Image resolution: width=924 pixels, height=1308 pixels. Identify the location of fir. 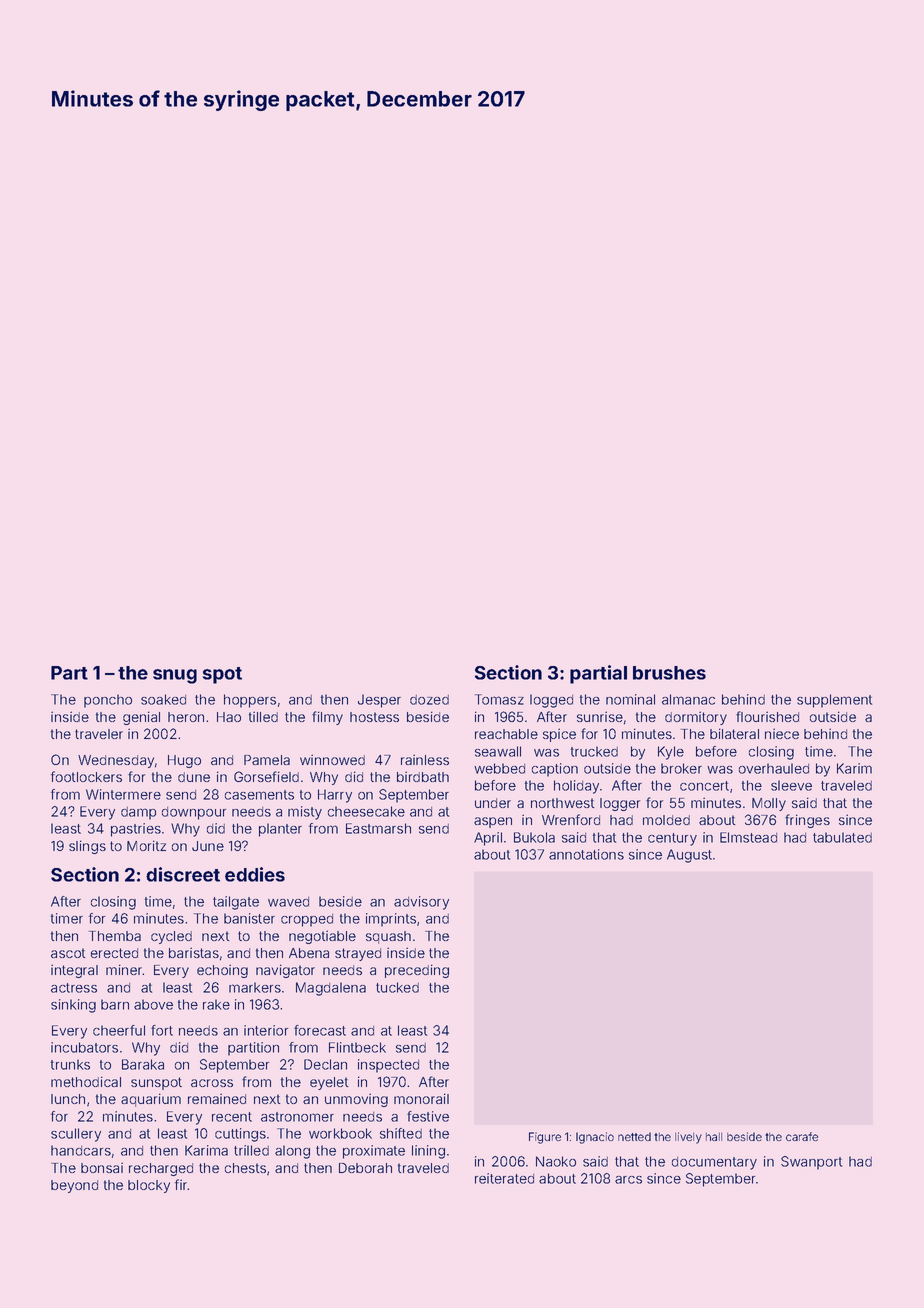
(181, 1184).
